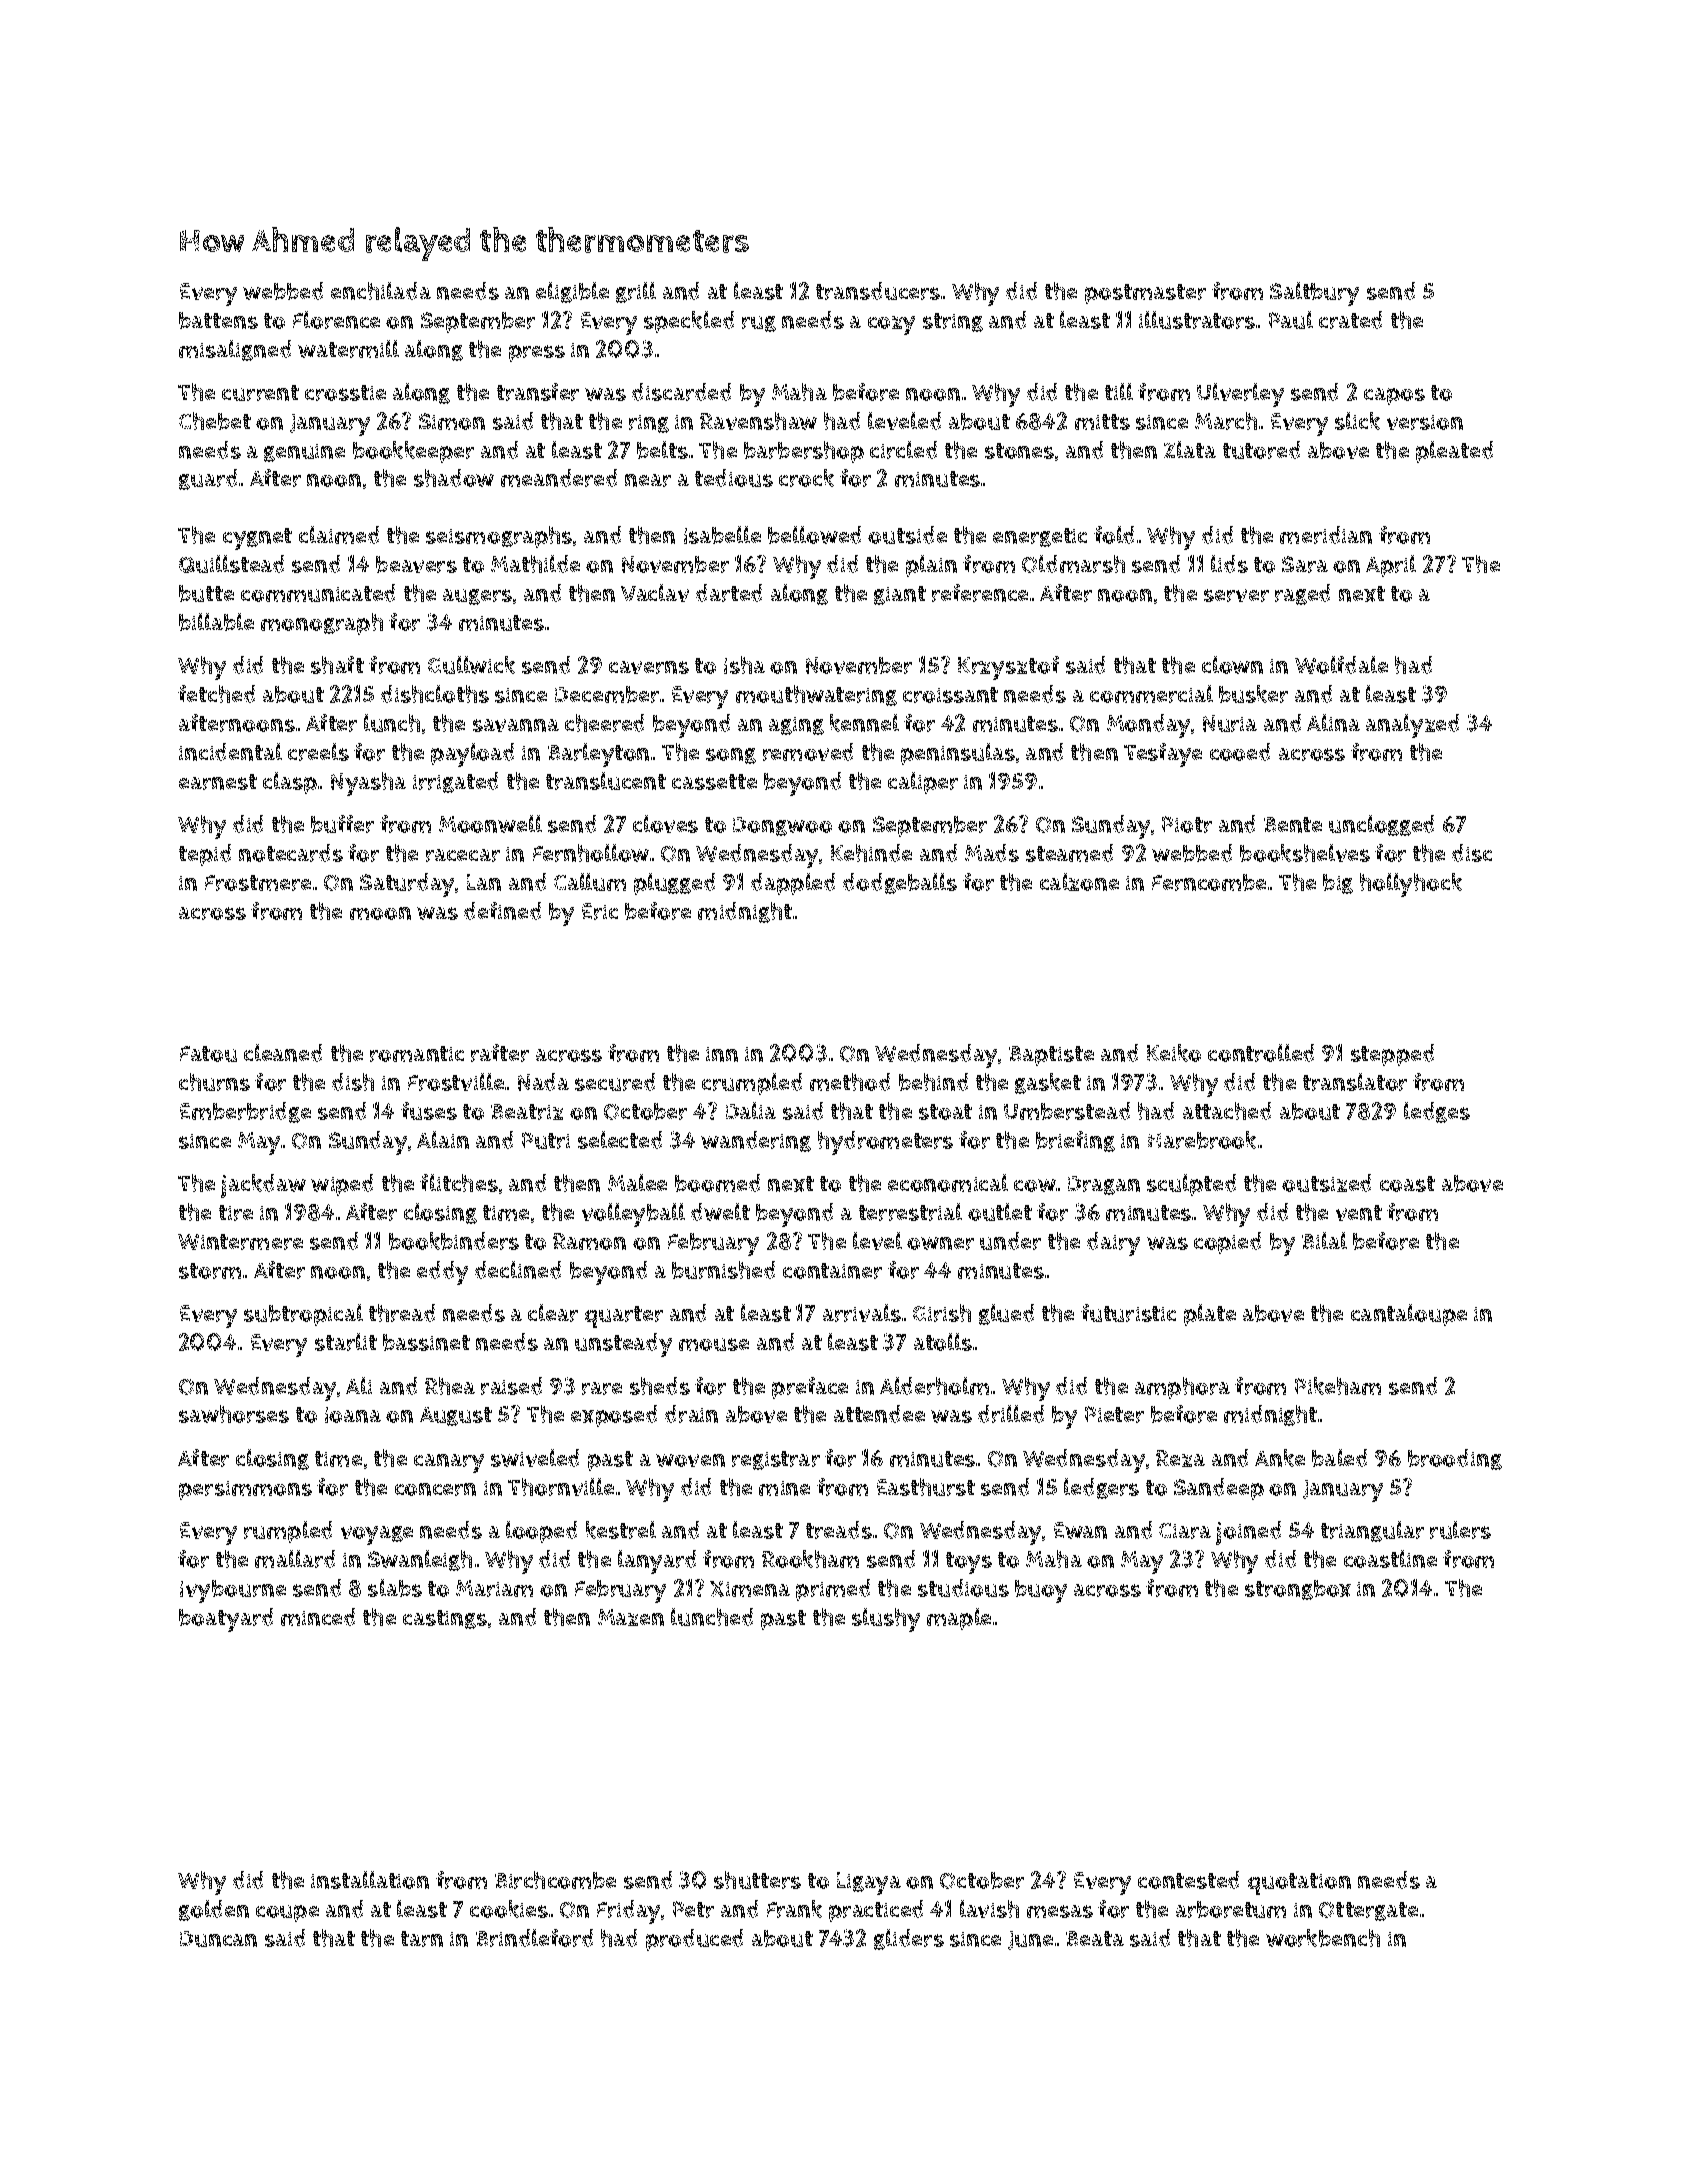  What do you see at coordinates (1227, 1111) in the screenshot?
I see `attached` at bounding box center [1227, 1111].
